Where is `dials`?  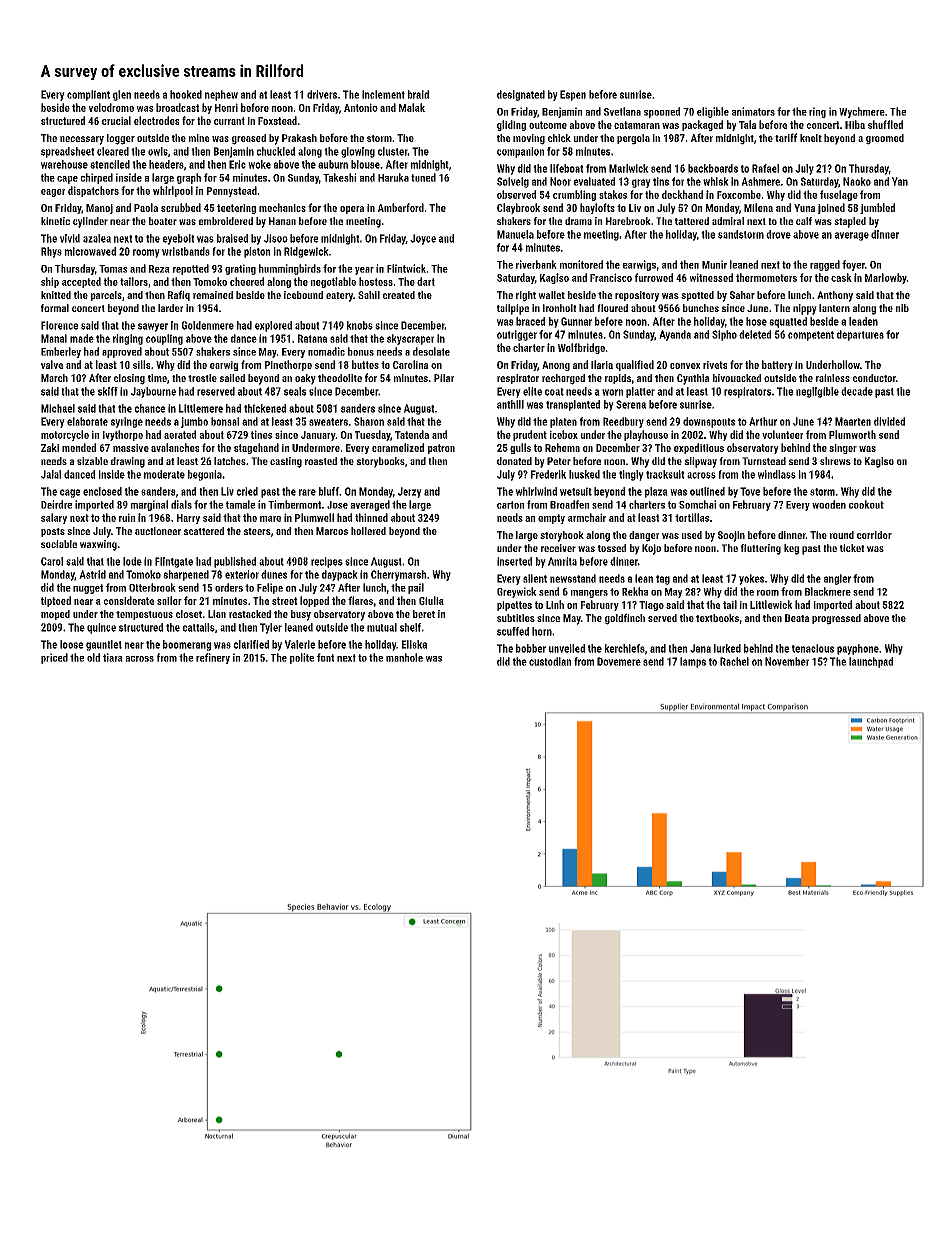
dials is located at coordinates (181, 504).
